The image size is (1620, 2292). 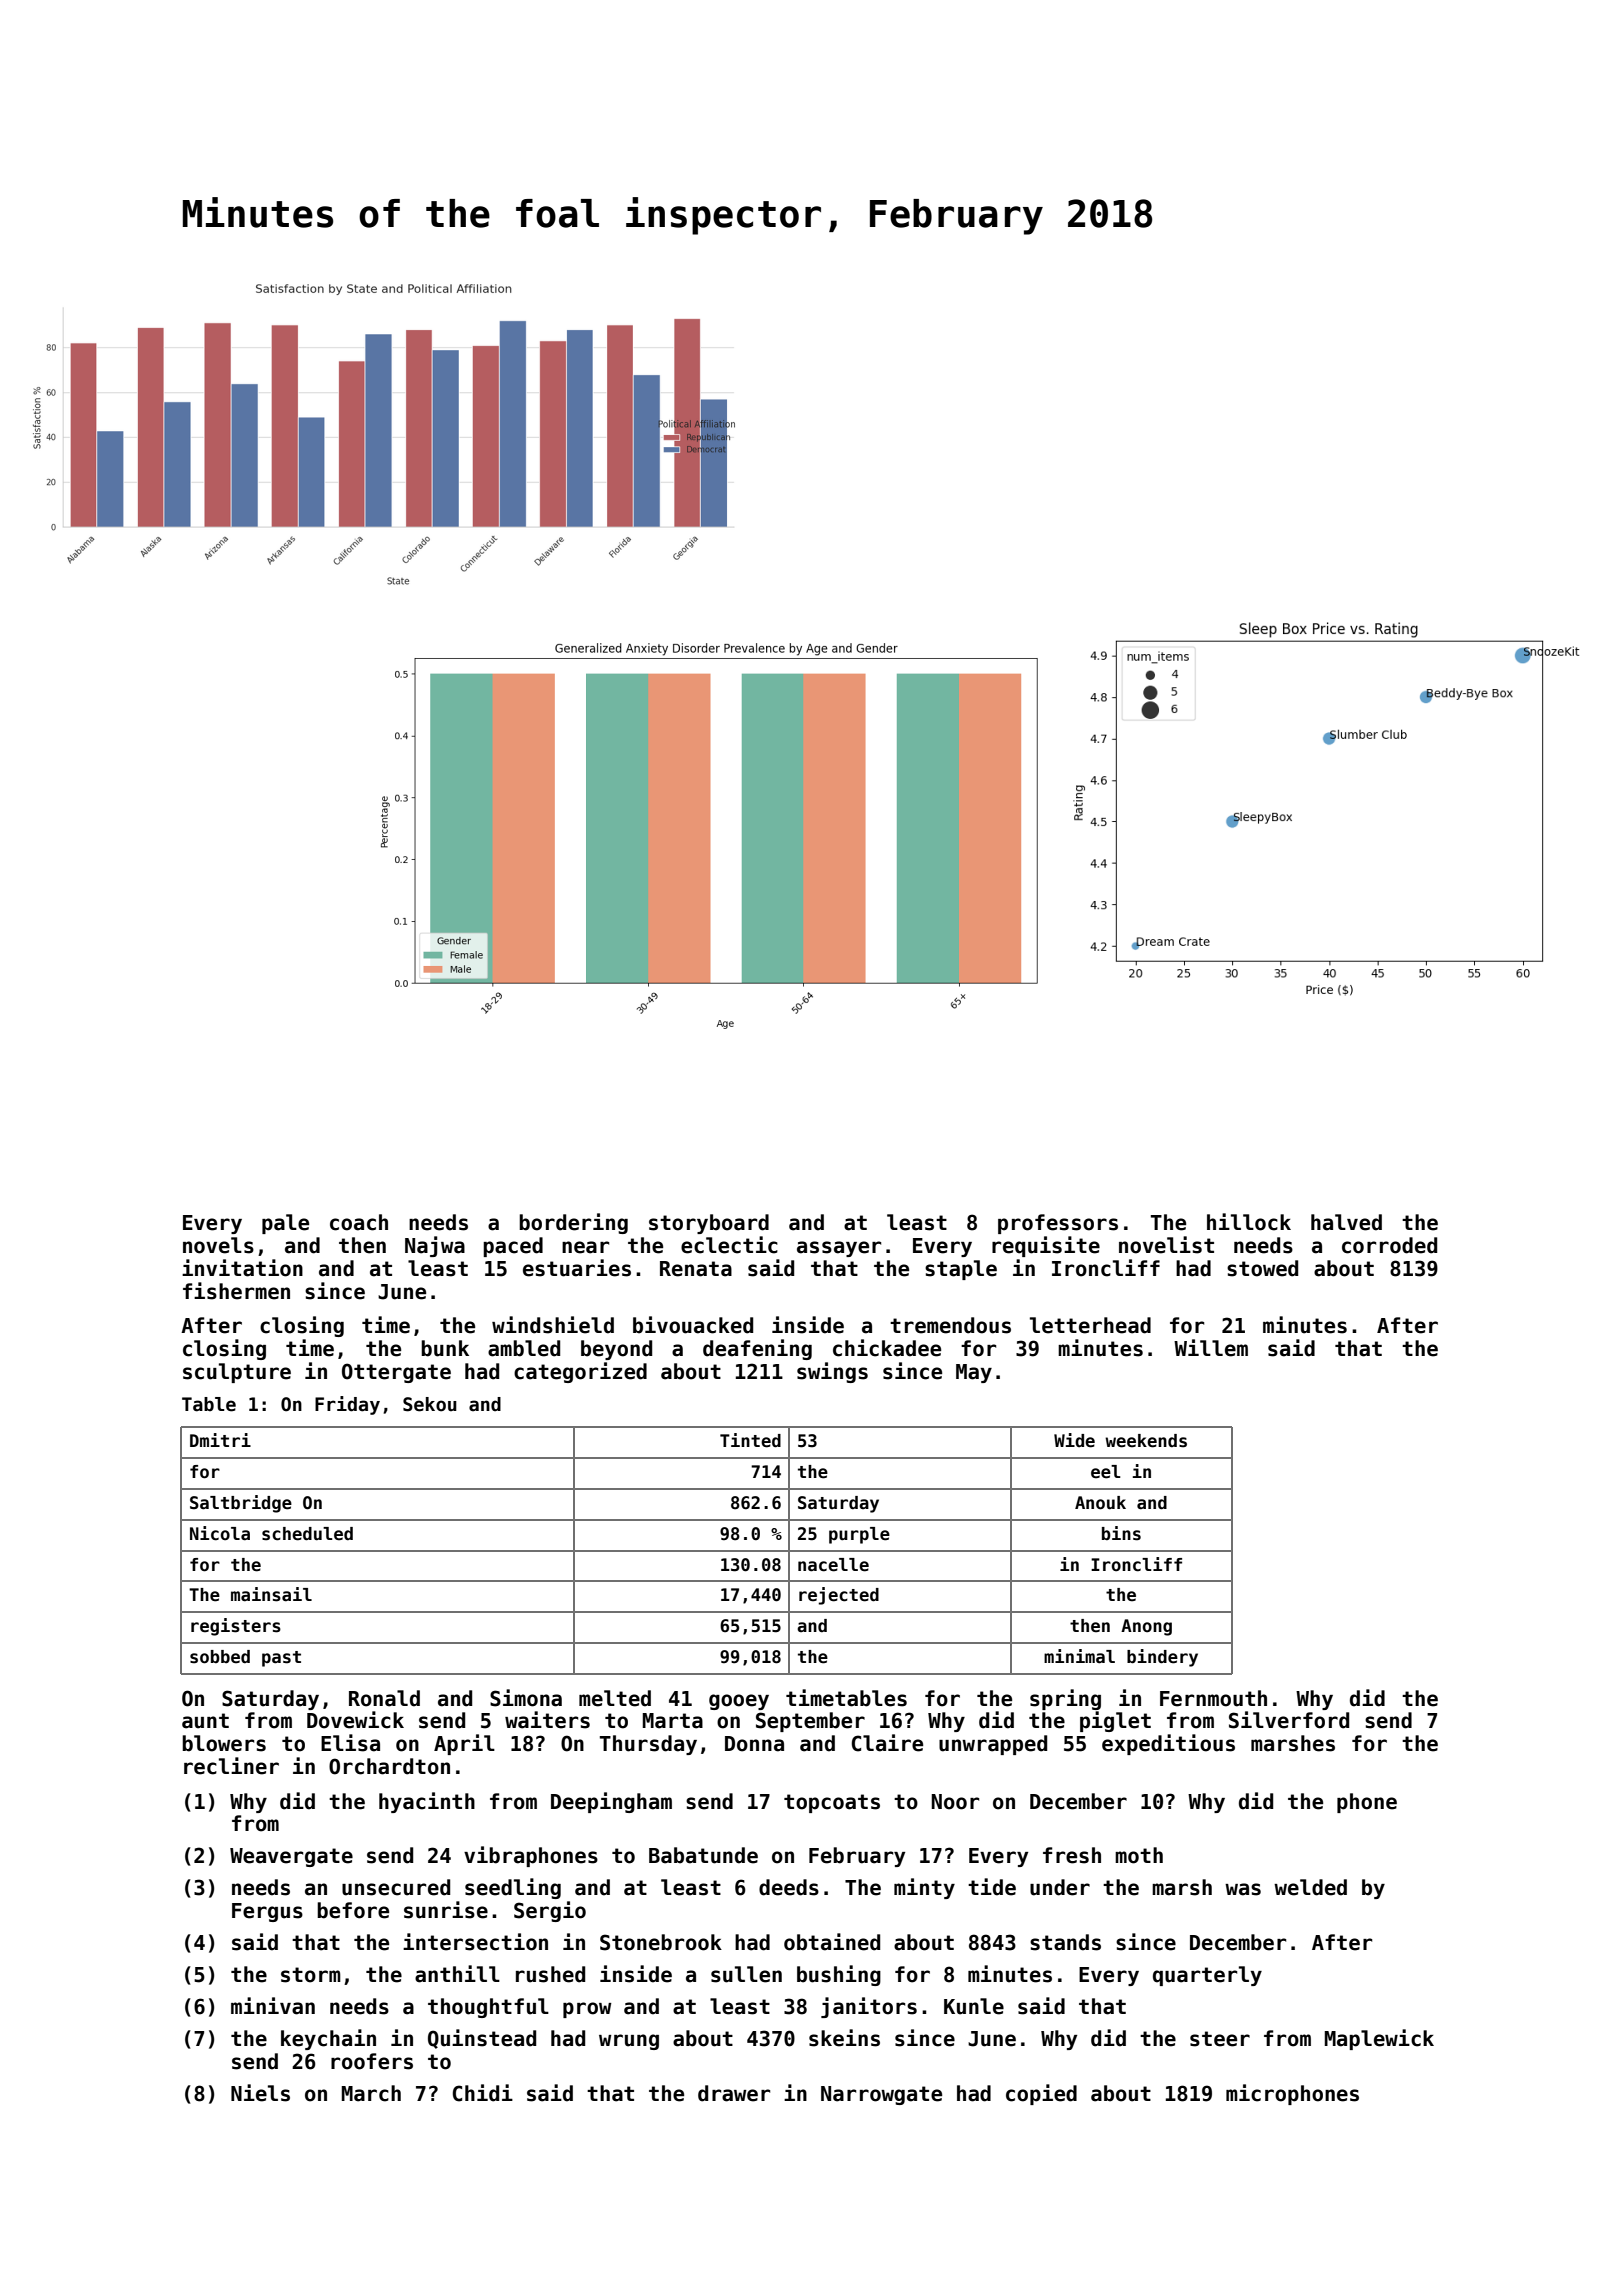 I want to click on Anong, so click(x=1146, y=1627).
